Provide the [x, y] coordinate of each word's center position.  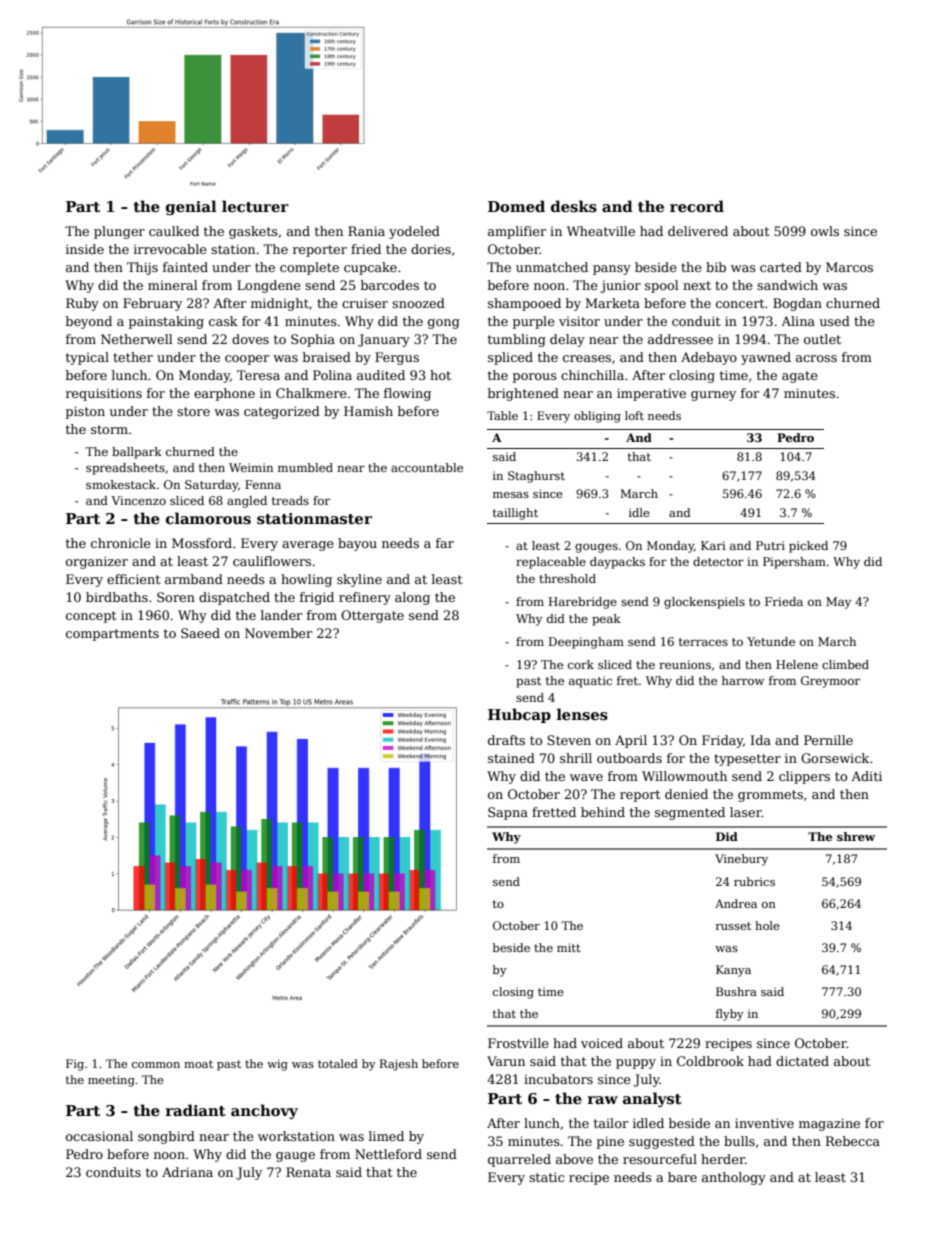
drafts [506, 740]
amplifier [517, 232]
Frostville [518, 1043]
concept [91, 617]
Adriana [187, 1172]
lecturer [255, 206]
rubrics [754, 881]
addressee [680, 339]
